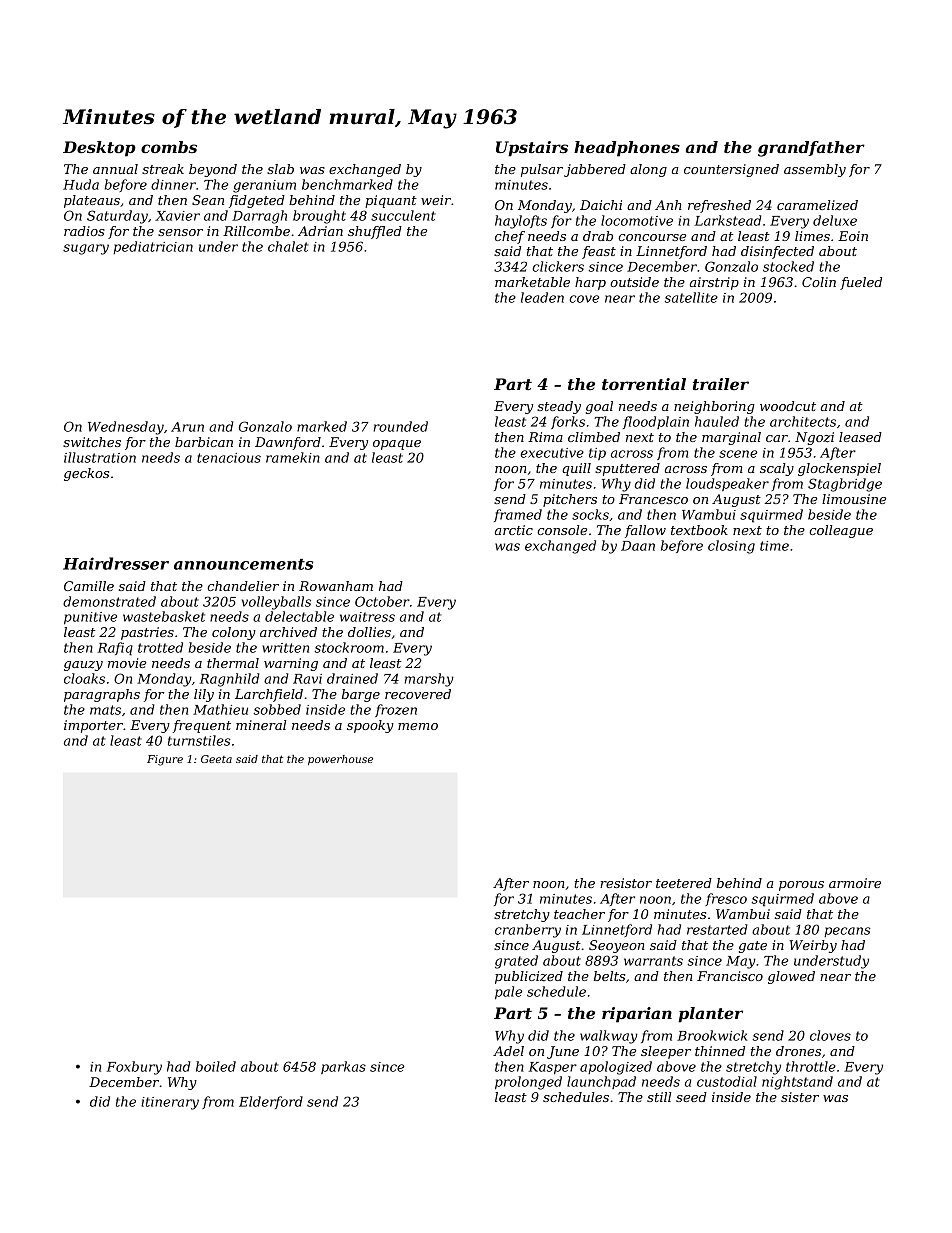 The image size is (952, 1233). I want to click on geranium, so click(264, 186).
